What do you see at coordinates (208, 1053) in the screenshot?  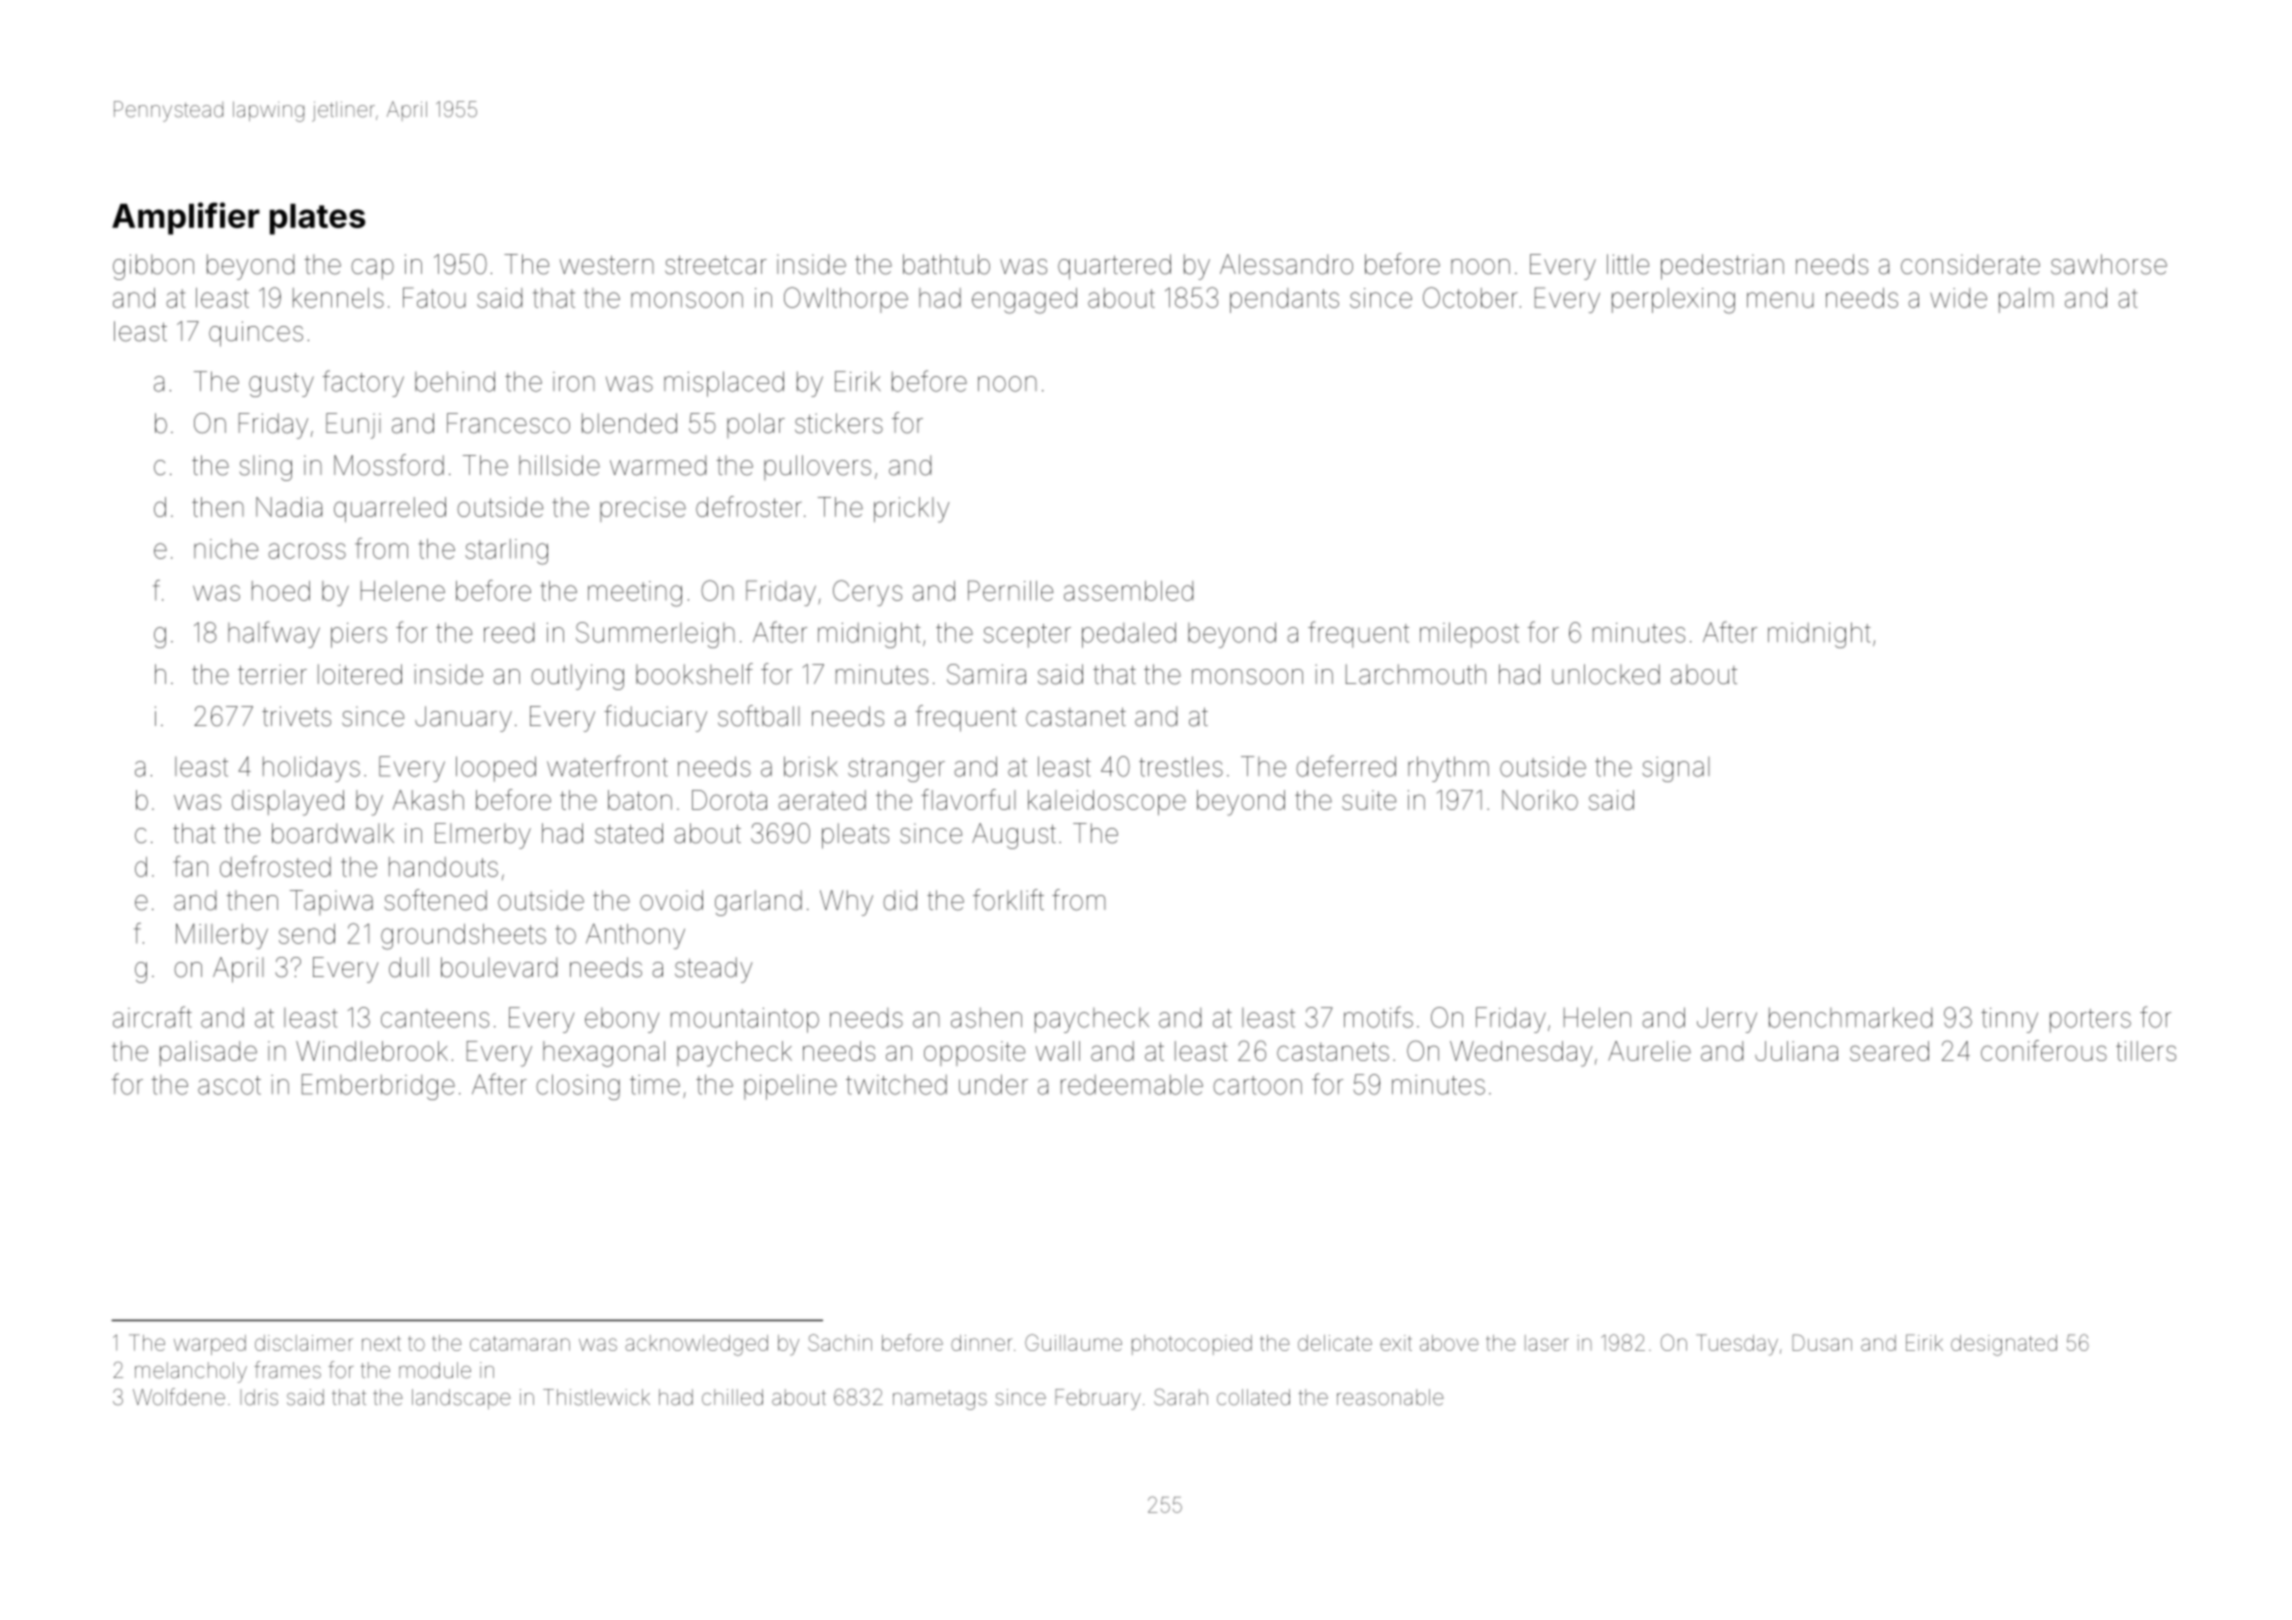 I see `palisade` at bounding box center [208, 1053].
